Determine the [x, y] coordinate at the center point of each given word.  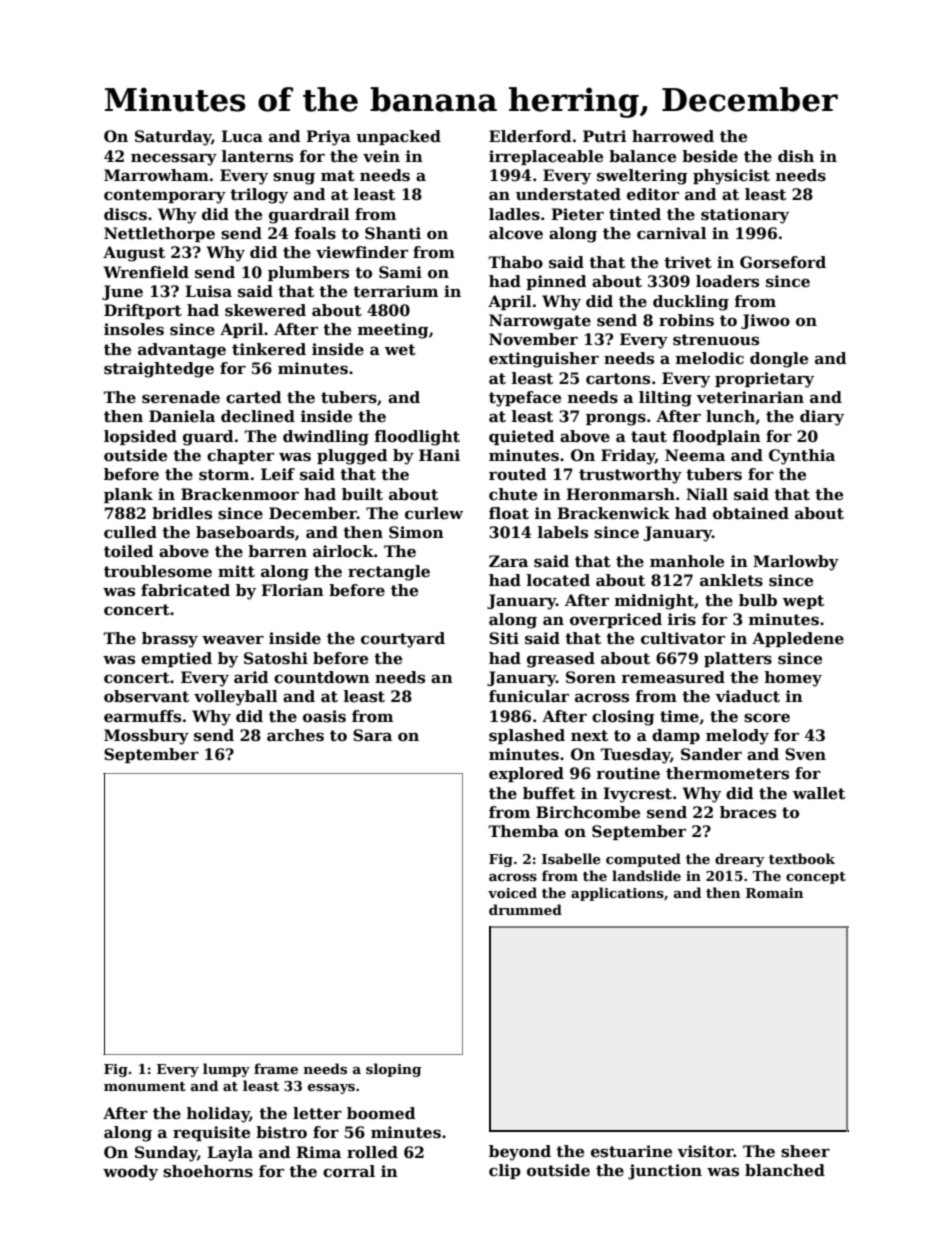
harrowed [673, 136]
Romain [774, 893]
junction [665, 1172]
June [122, 292]
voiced [512, 892]
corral [349, 1171]
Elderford [530, 136]
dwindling [326, 438]
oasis [324, 716]
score [767, 718]
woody [130, 1173]
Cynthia [802, 457]
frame [276, 1068]
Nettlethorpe [159, 234]
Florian [292, 590]
